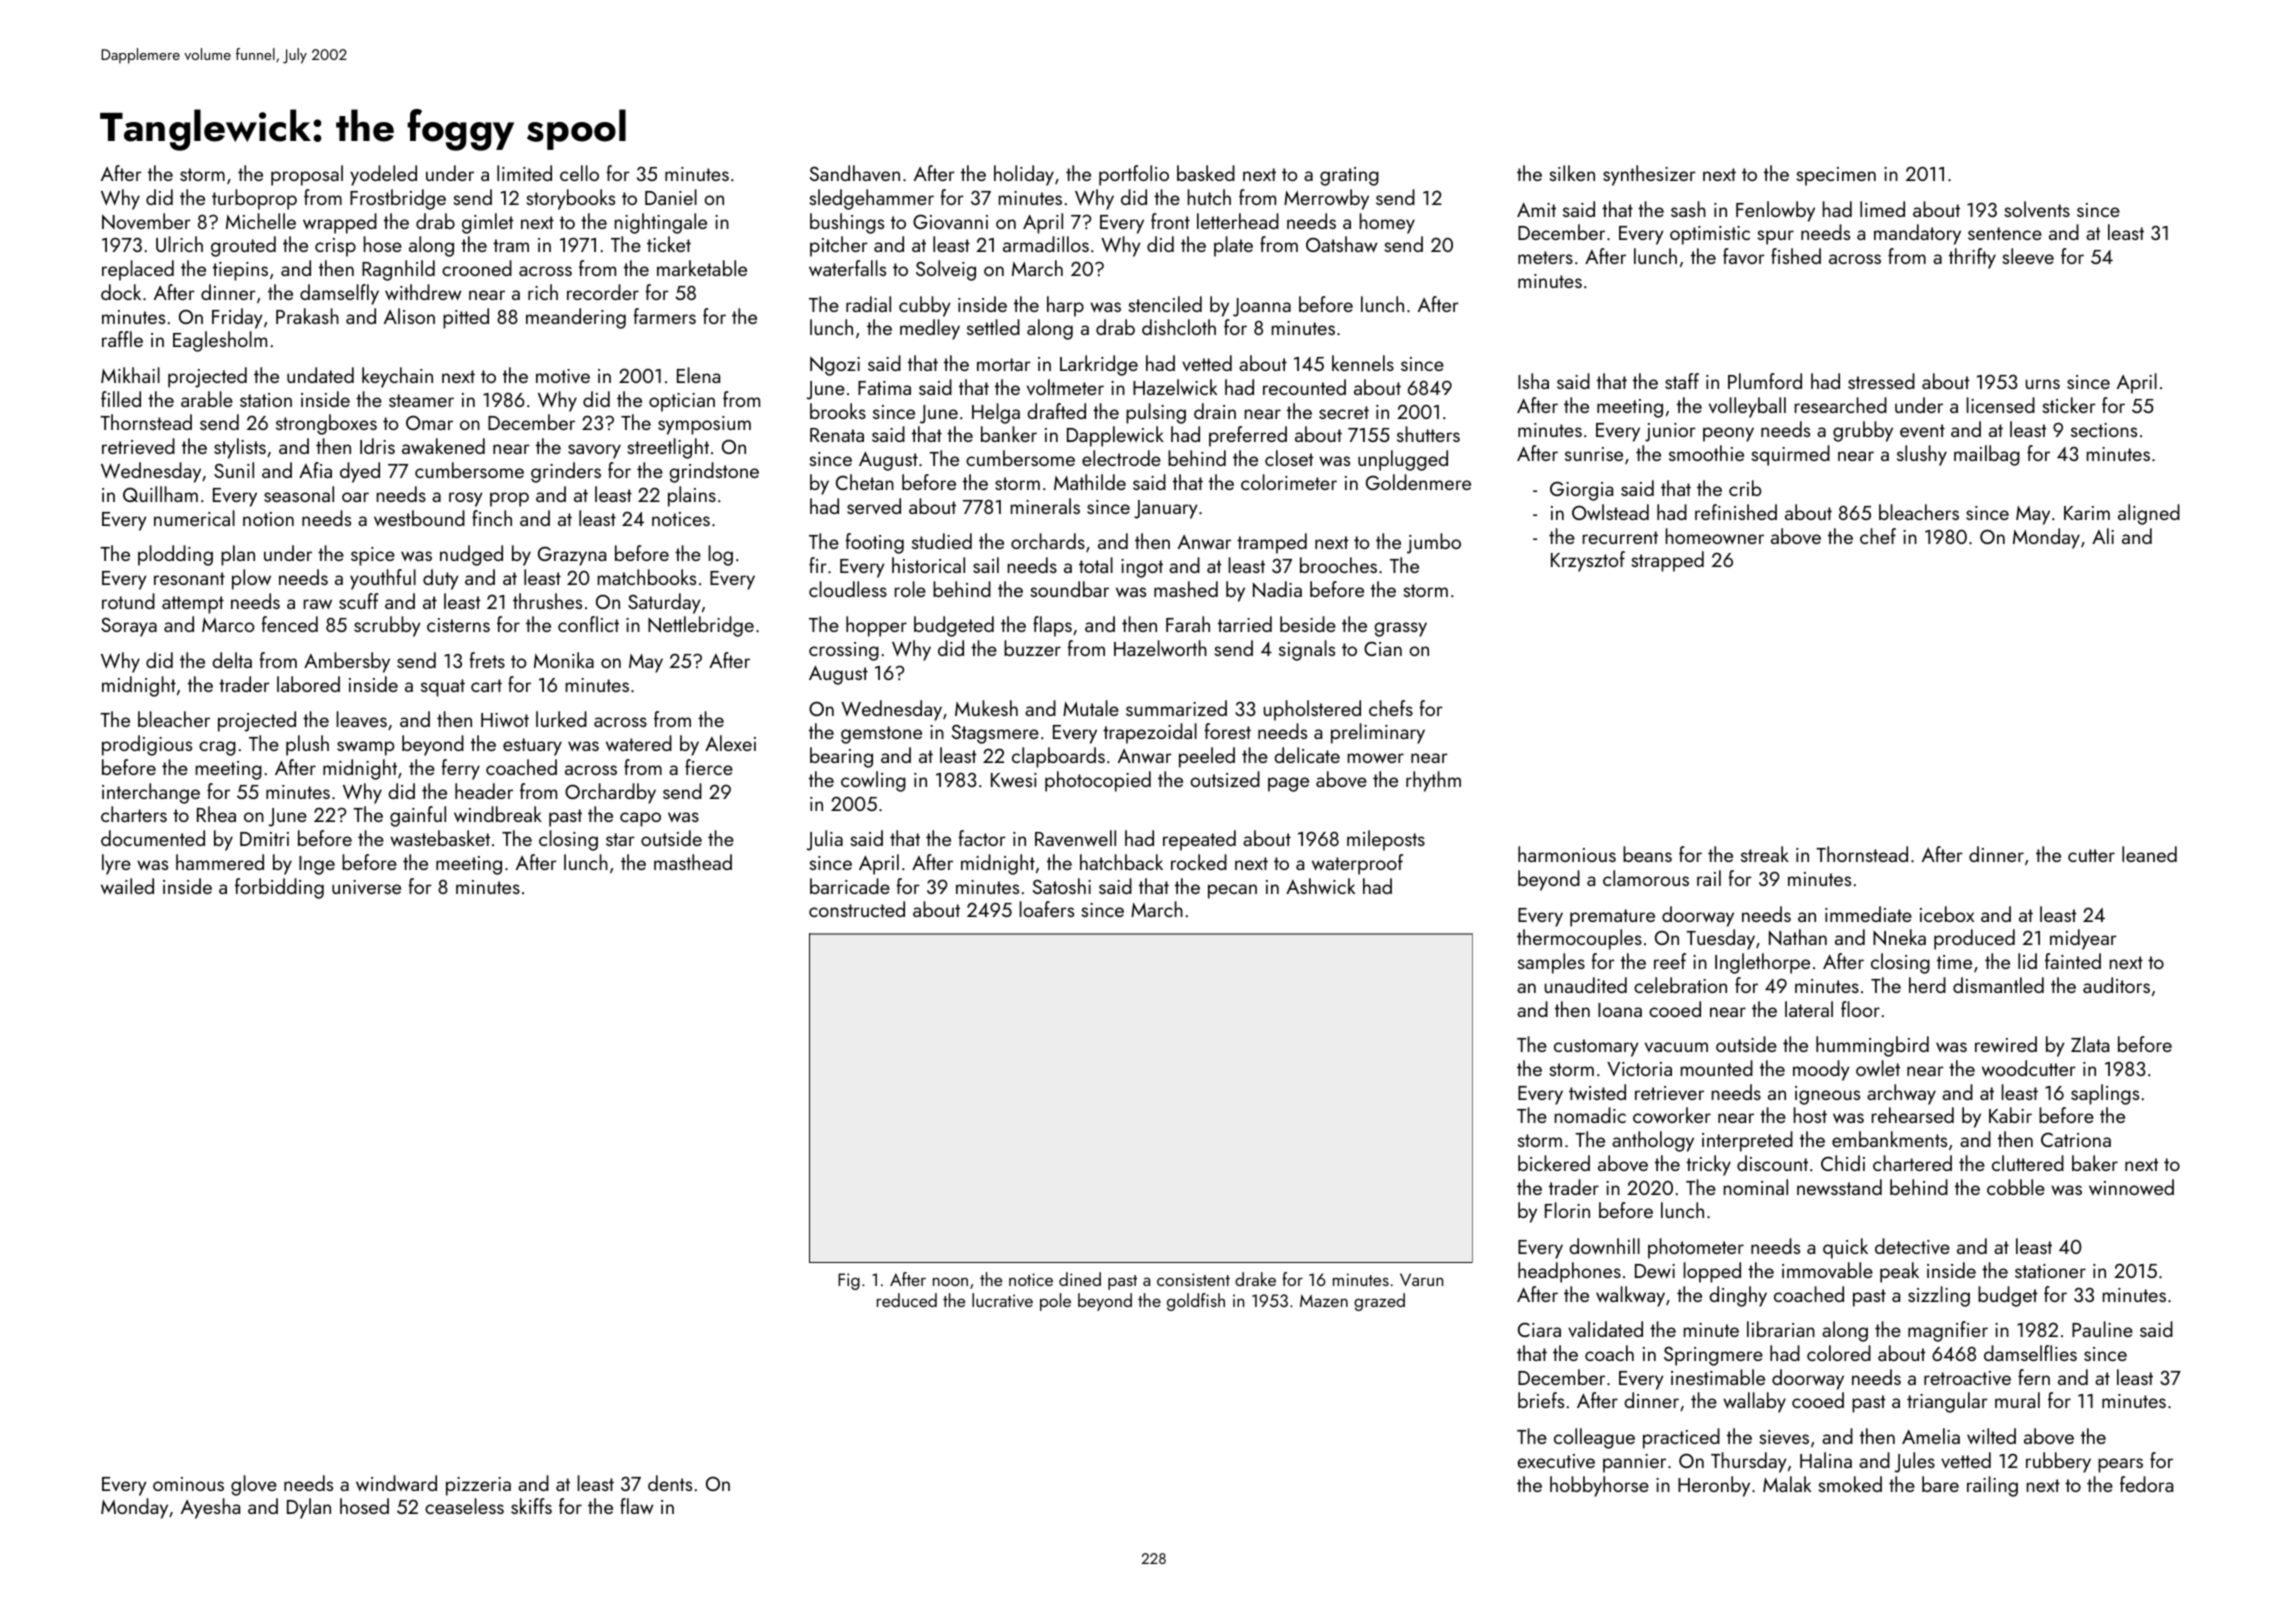  I want to click on hobbyhorse, so click(1599, 1486).
